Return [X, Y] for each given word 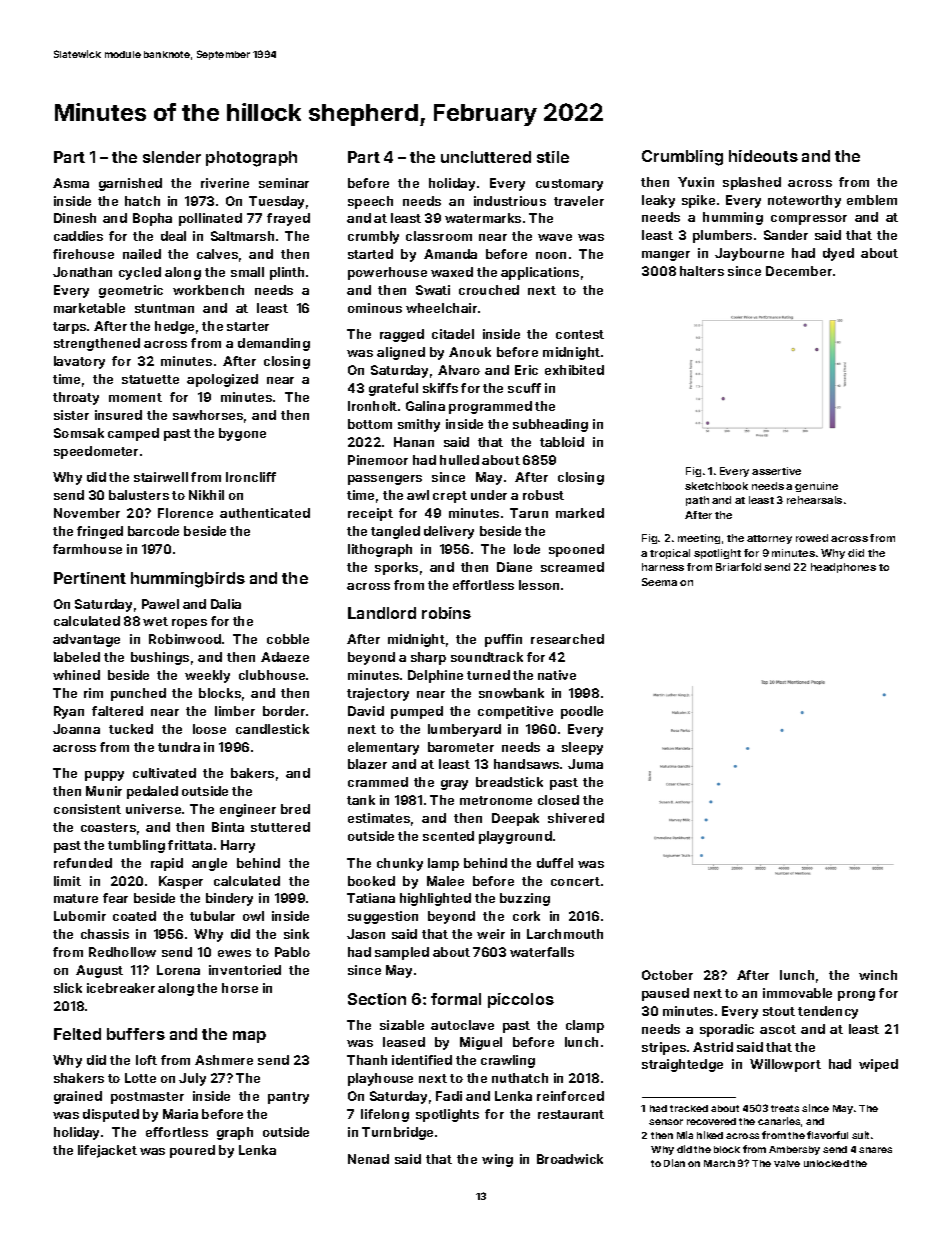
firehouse [83, 254]
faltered [117, 711]
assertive [776, 471]
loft [146, 1060]
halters [702, 271]
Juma [585, 764]
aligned [401, 353]
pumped [417, 712]
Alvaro [459, 370]
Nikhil [206, 495]
